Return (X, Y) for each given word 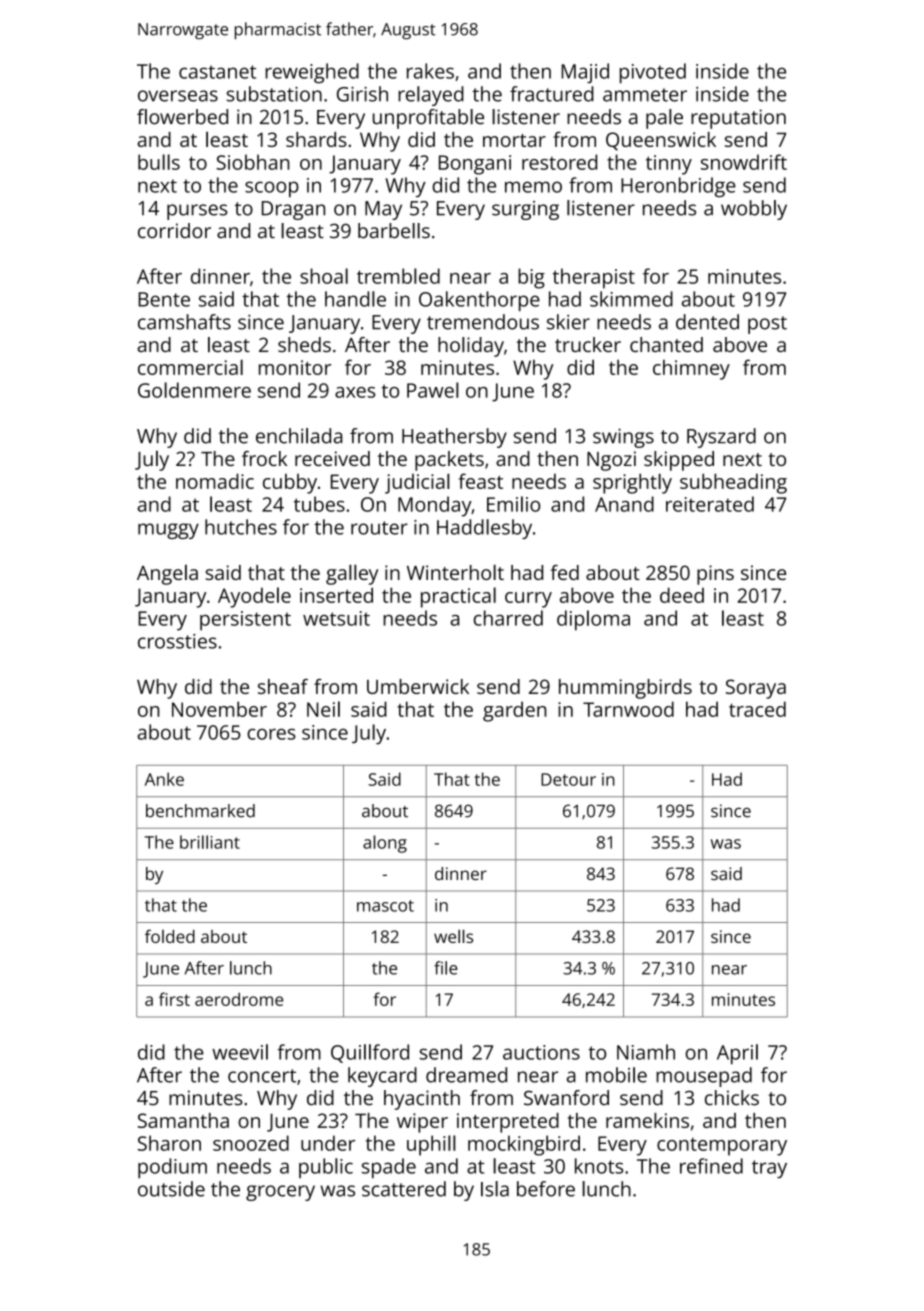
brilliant (210, 842)
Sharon (169, 1143)
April (737, 1054)
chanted (666, 344)
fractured (552, 94)
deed (682, 595)
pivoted (653, 73)
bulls (159, 162)
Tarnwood (628, 709)
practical (458, 597)
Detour (568, 779)
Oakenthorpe (479, 301)
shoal (324, 276)
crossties (177, 641)
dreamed (466, 1075)
